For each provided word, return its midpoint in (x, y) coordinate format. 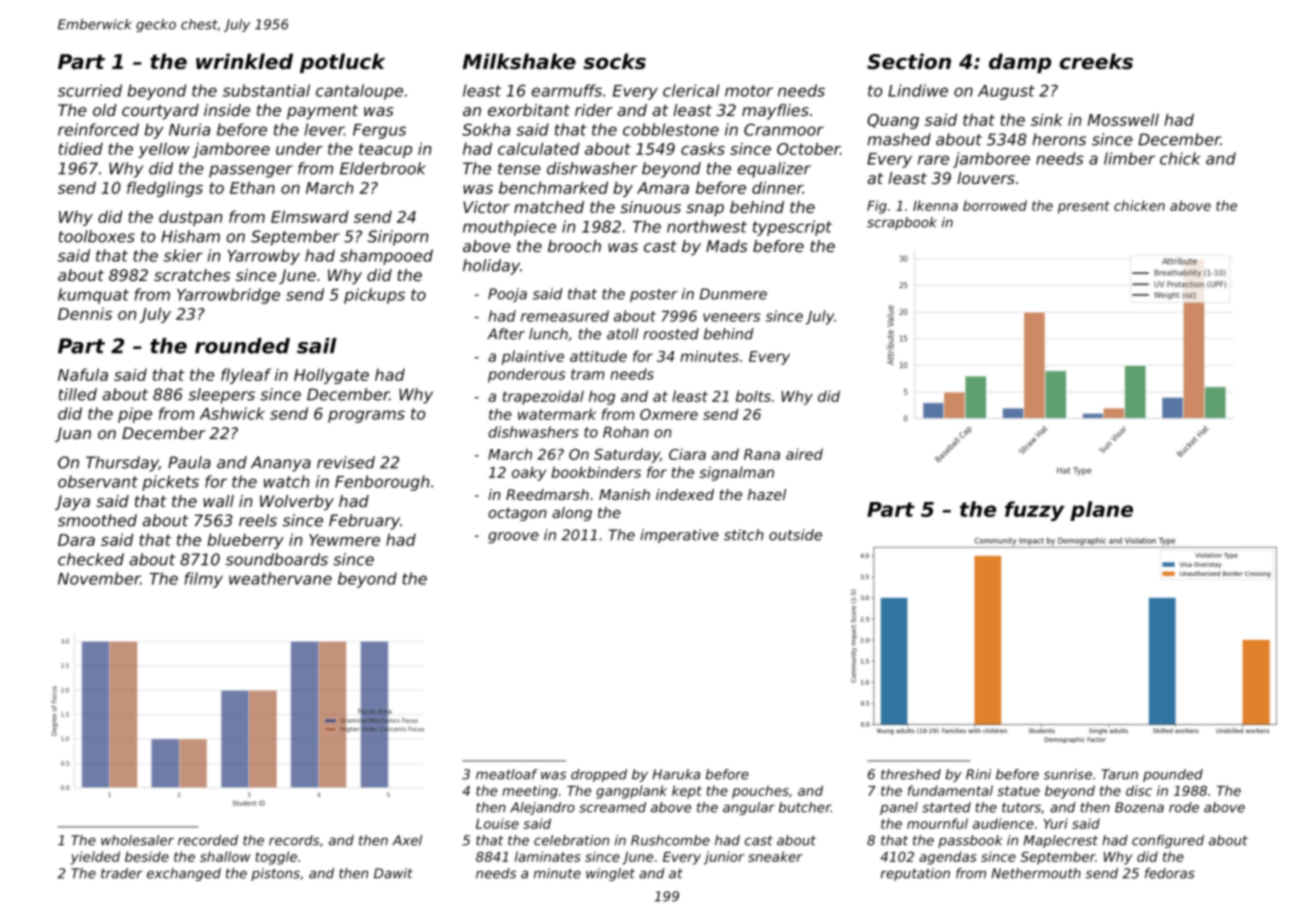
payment (322, 112)
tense (519, 169)
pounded (1173, 775)
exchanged (184, 874)
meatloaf (507, 774)
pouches (760, 792)
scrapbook (902, 223)
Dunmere (733, 294)
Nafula (83, 374)
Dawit (393, 873)
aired (804, 454)
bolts (753, 396)
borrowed (995, 205)
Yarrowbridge (228, 296)
